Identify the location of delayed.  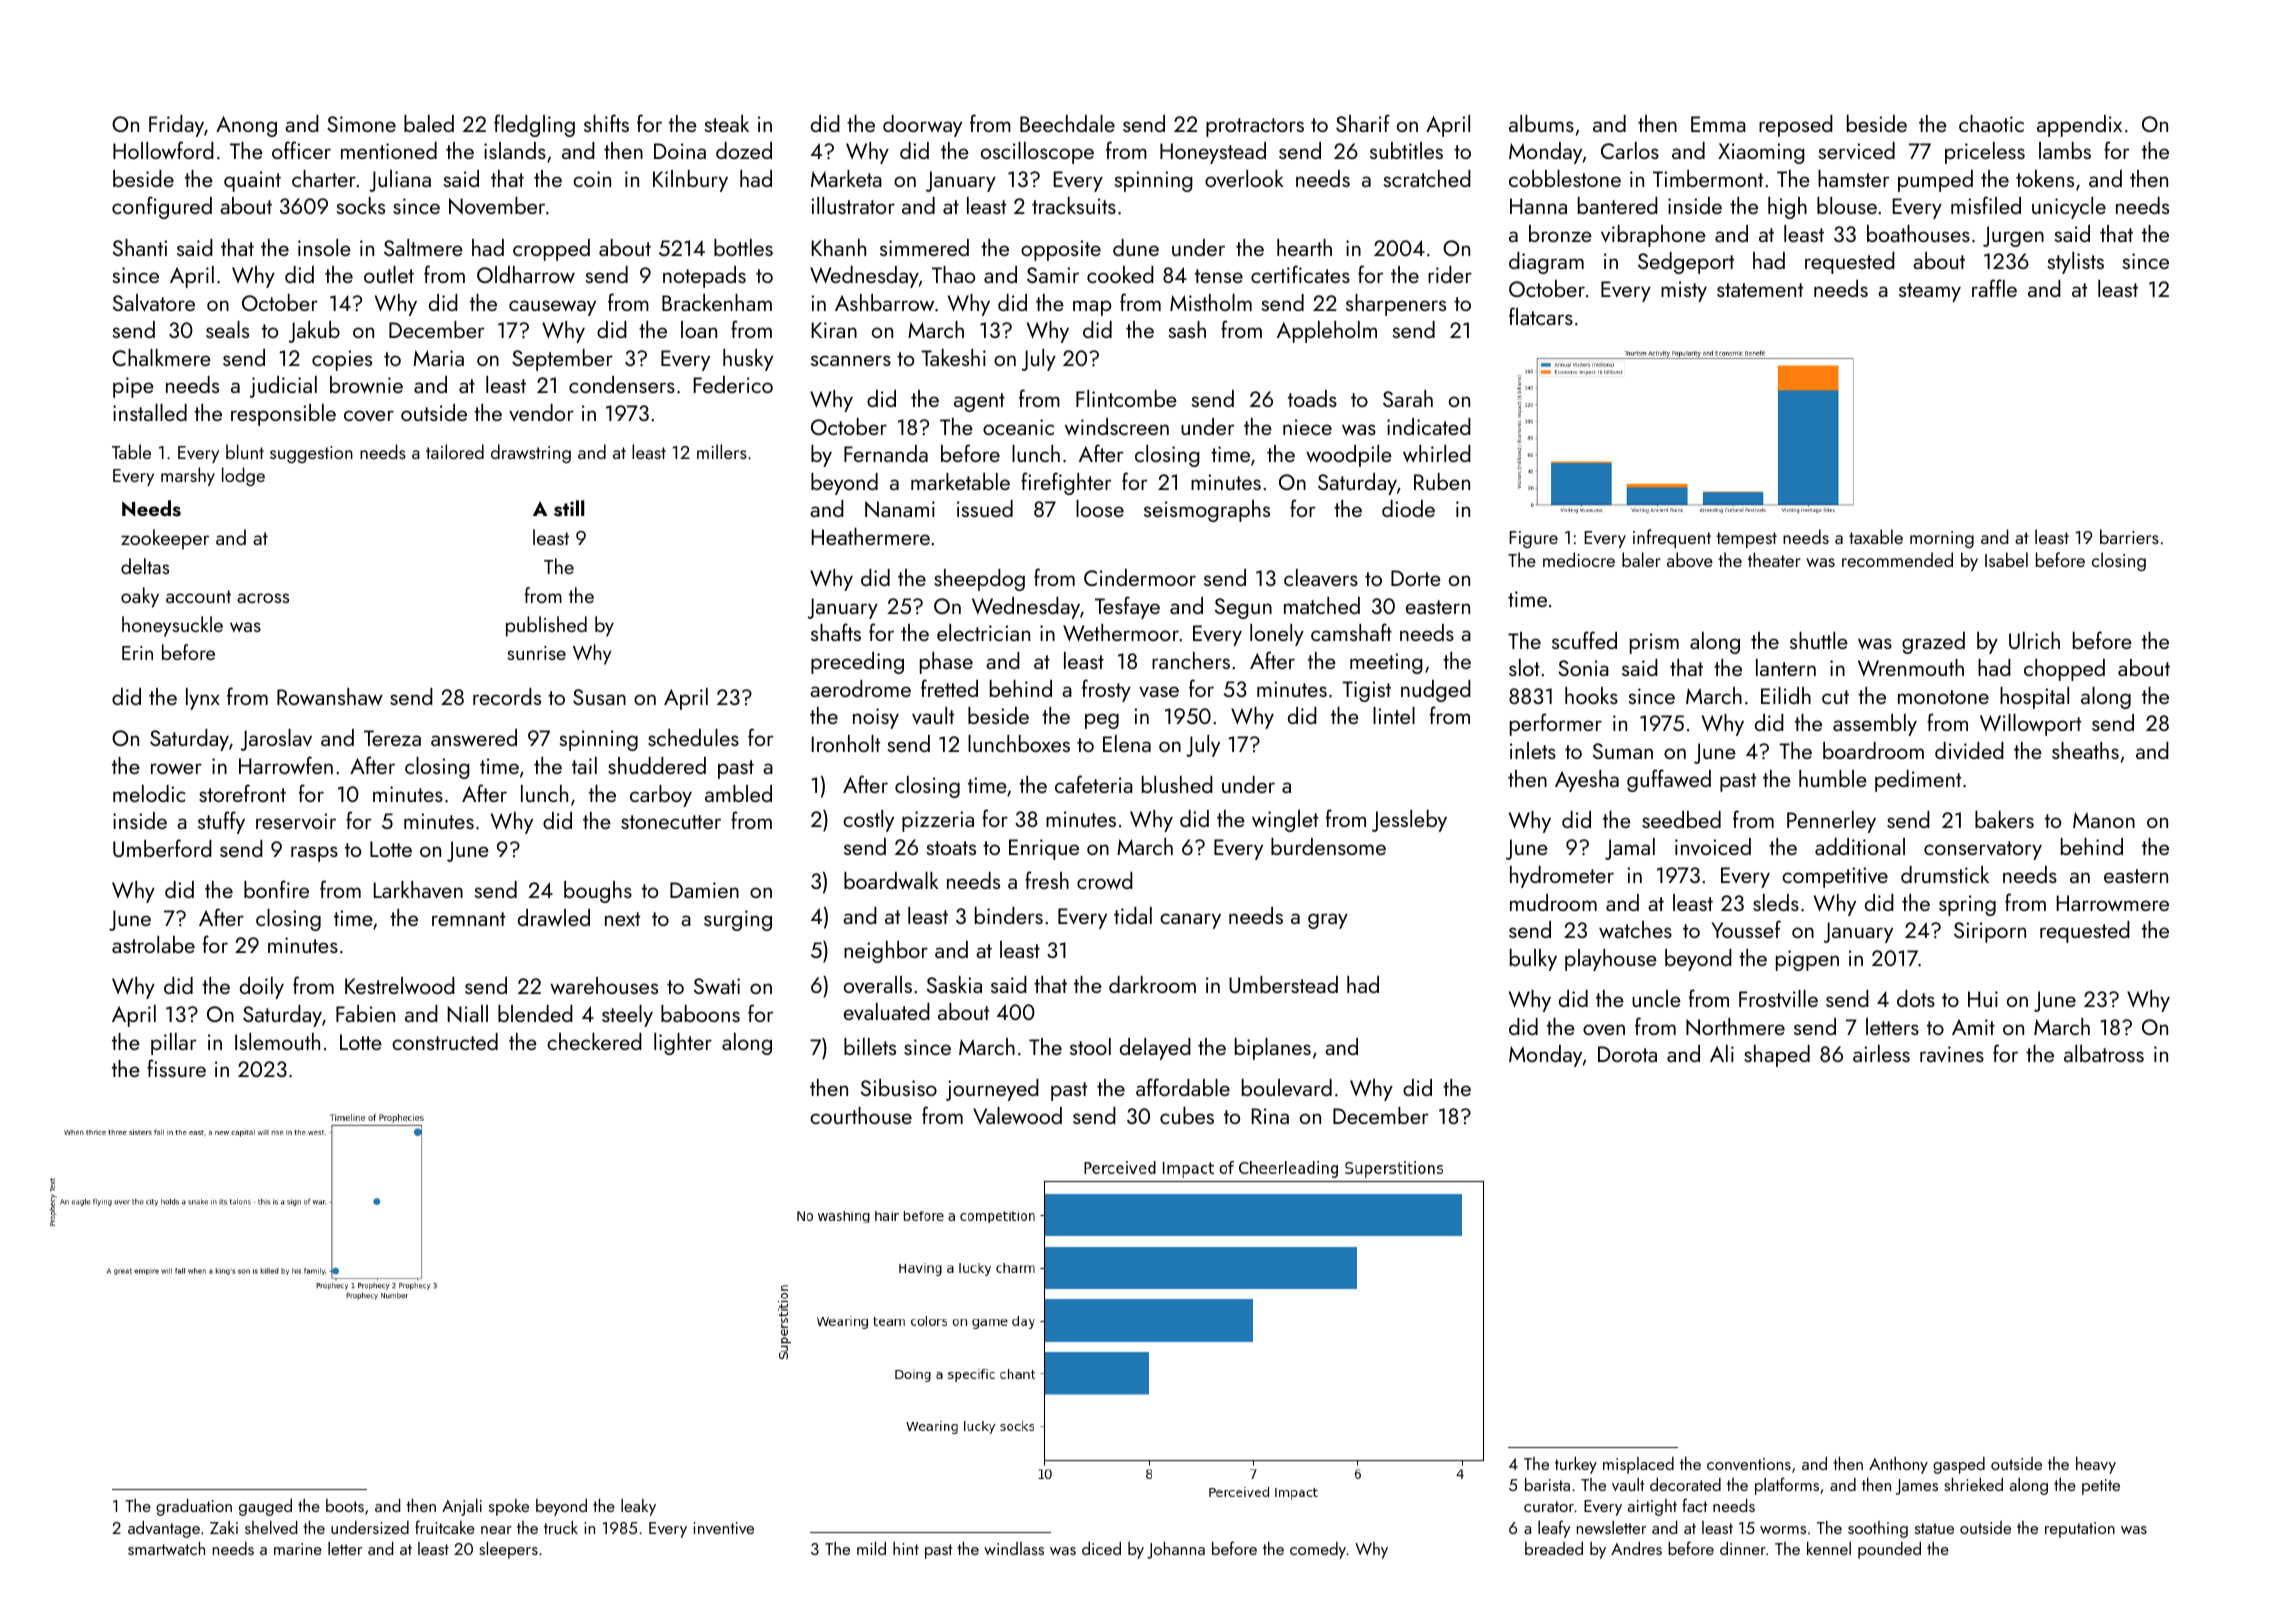
(1155, 1049).
